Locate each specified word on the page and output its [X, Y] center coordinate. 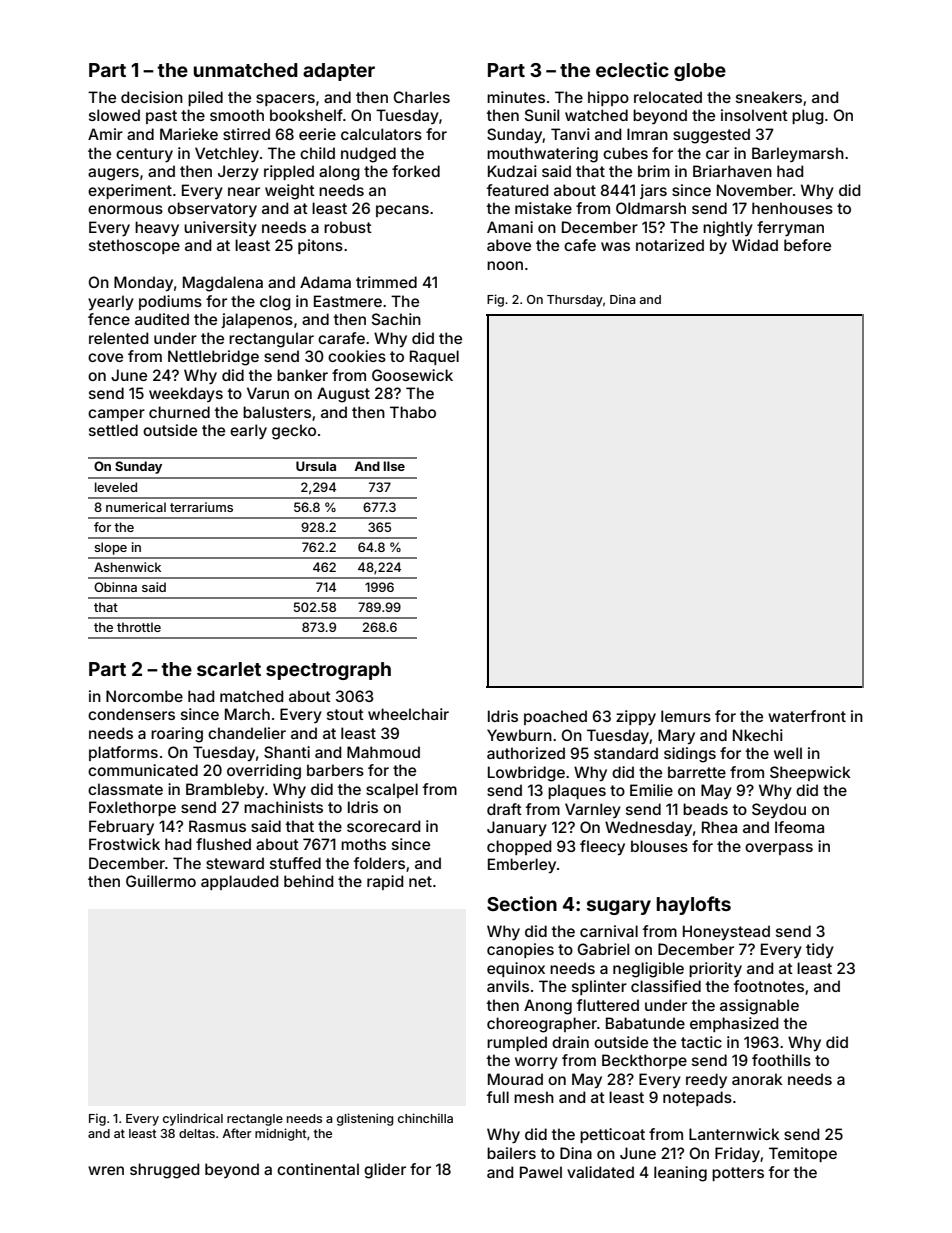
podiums [170, 302]
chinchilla [425, 1118]
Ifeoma [799, 827]
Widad [755, 245]
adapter [339, 72]
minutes [516, 97]
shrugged [165, 1171]
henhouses [792, 208]
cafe [580, 245]
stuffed [295, 863]
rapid [385, 882]
